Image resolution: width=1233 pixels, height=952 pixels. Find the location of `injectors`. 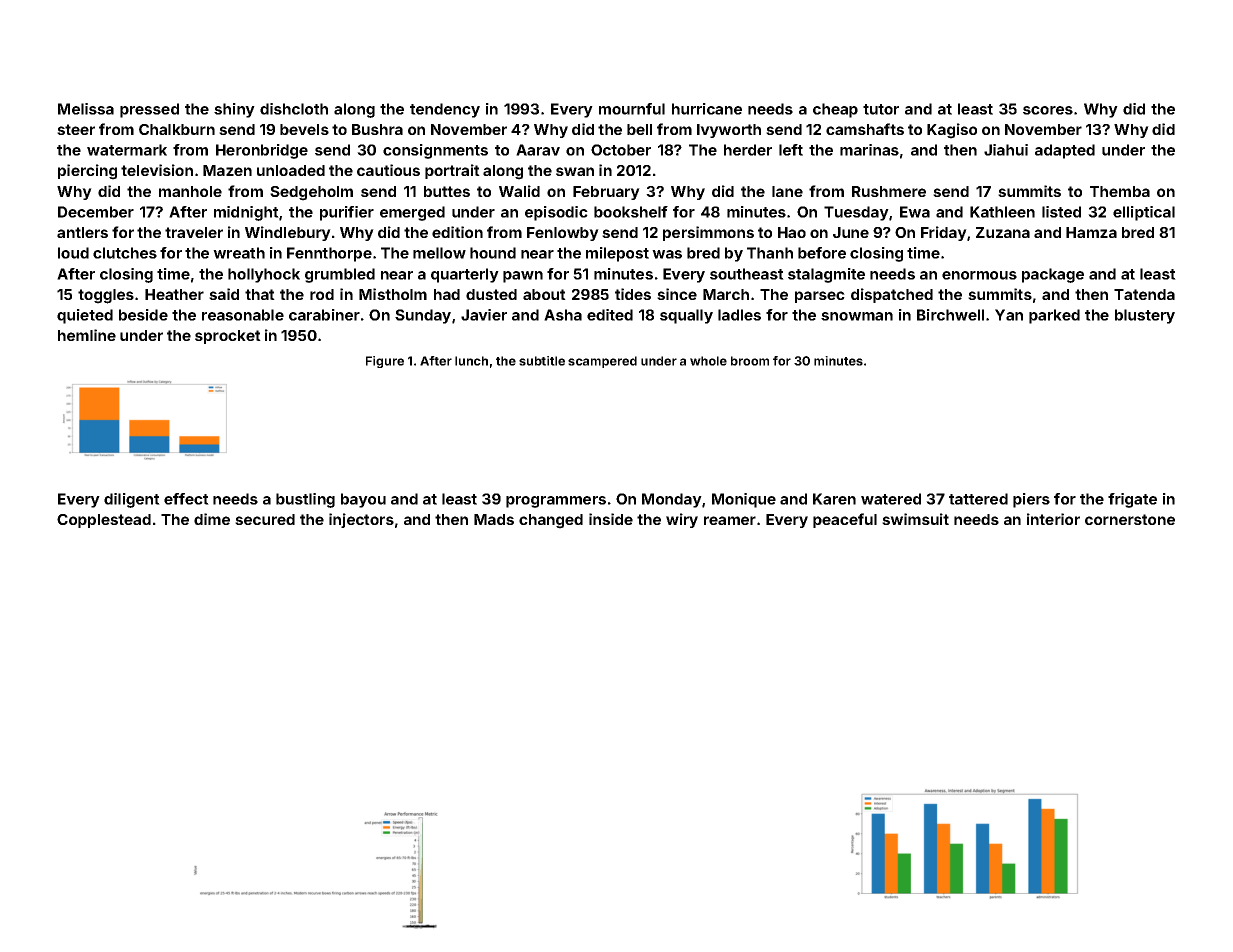

injectors is located at coordinates (361, 520).
